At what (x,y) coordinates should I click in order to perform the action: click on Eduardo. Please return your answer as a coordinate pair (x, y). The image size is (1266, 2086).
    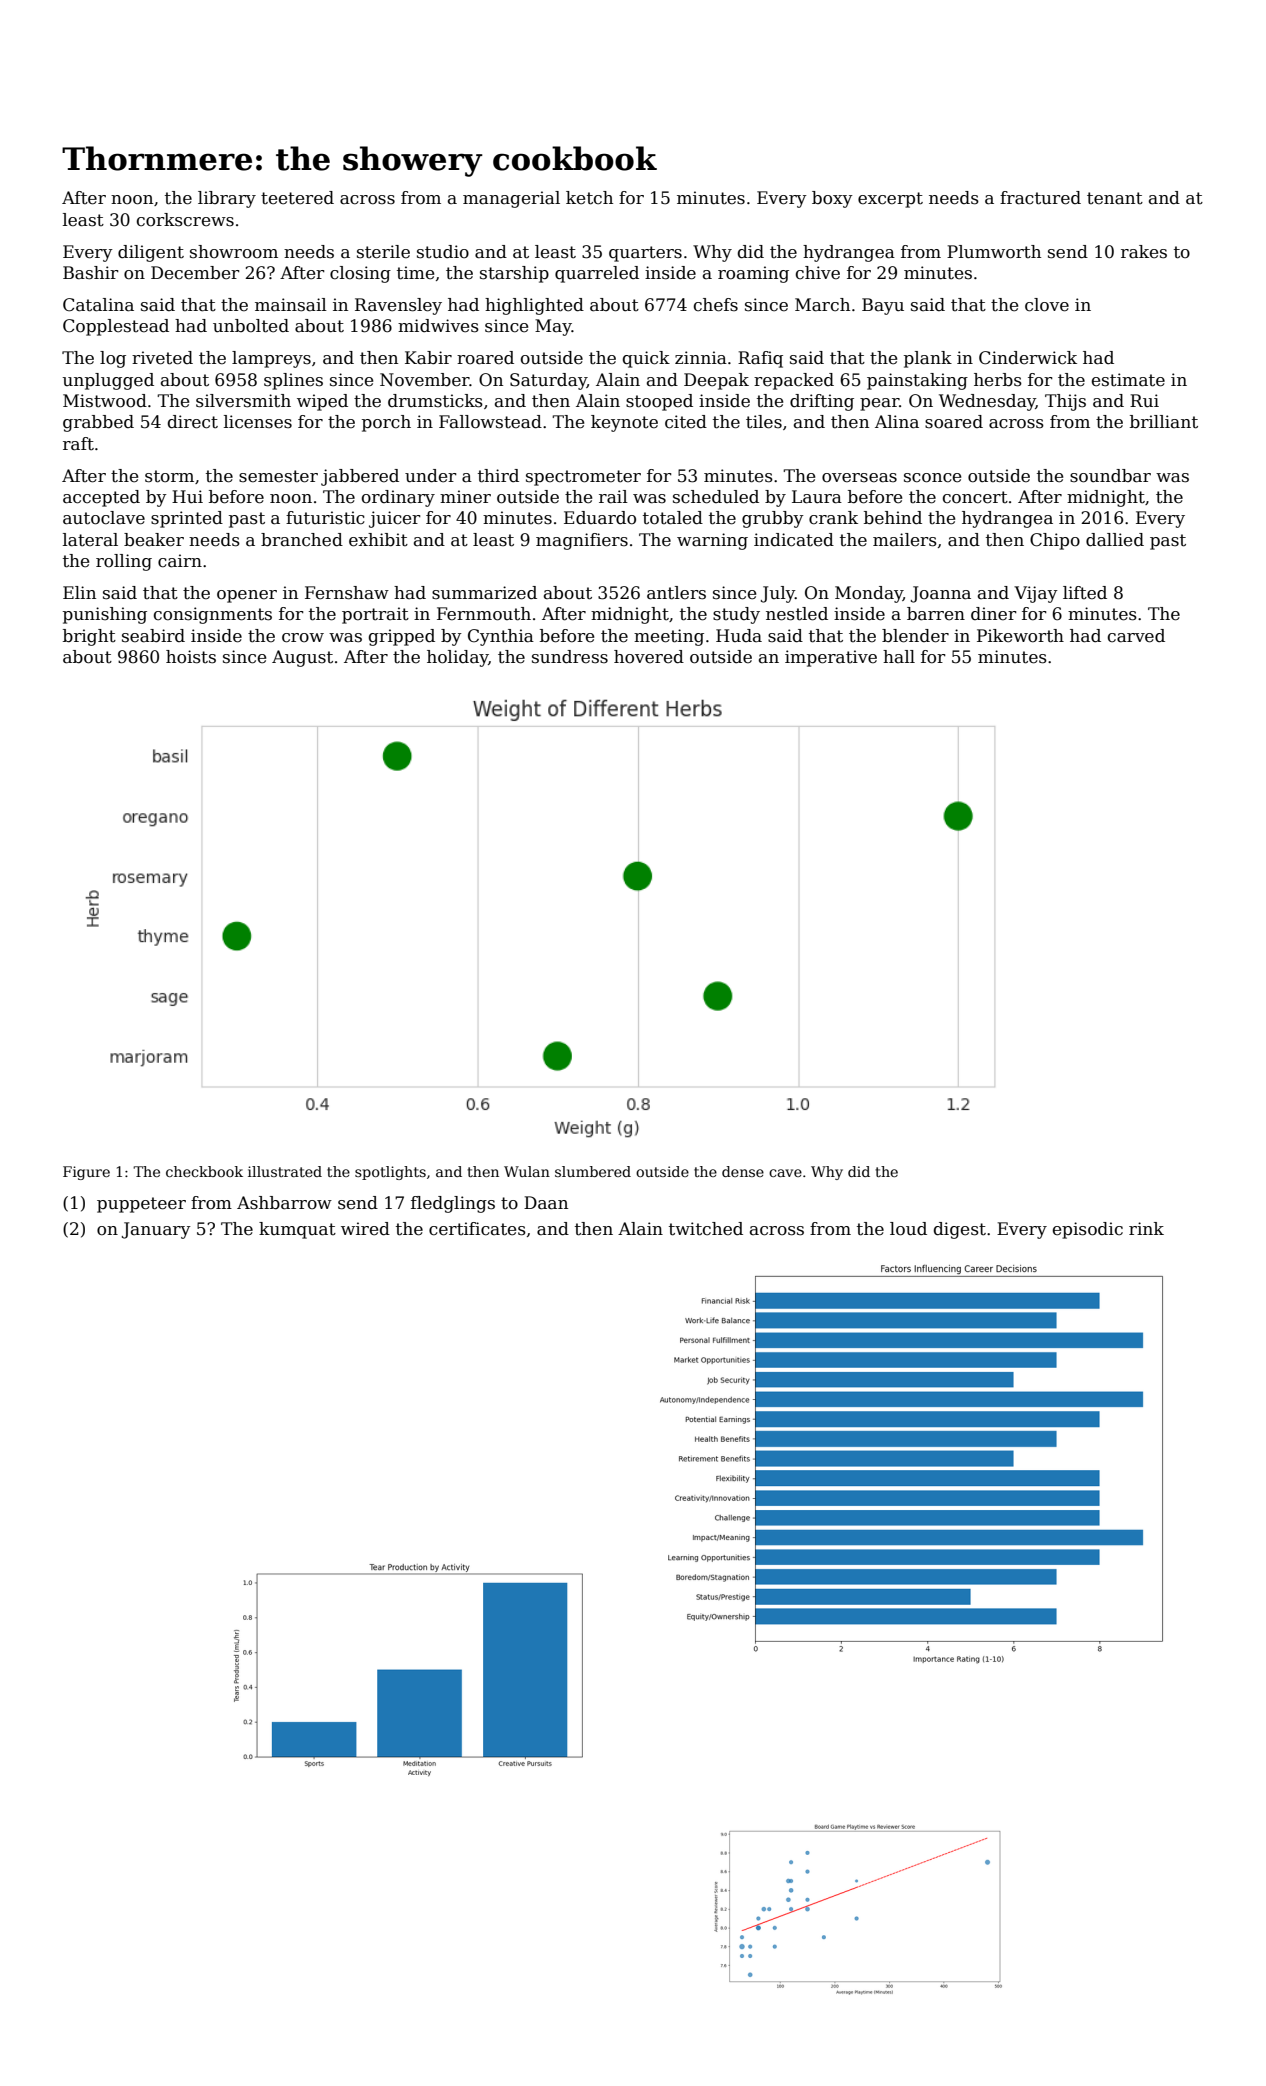
    Looking at the image, I should click on (600, 518).
